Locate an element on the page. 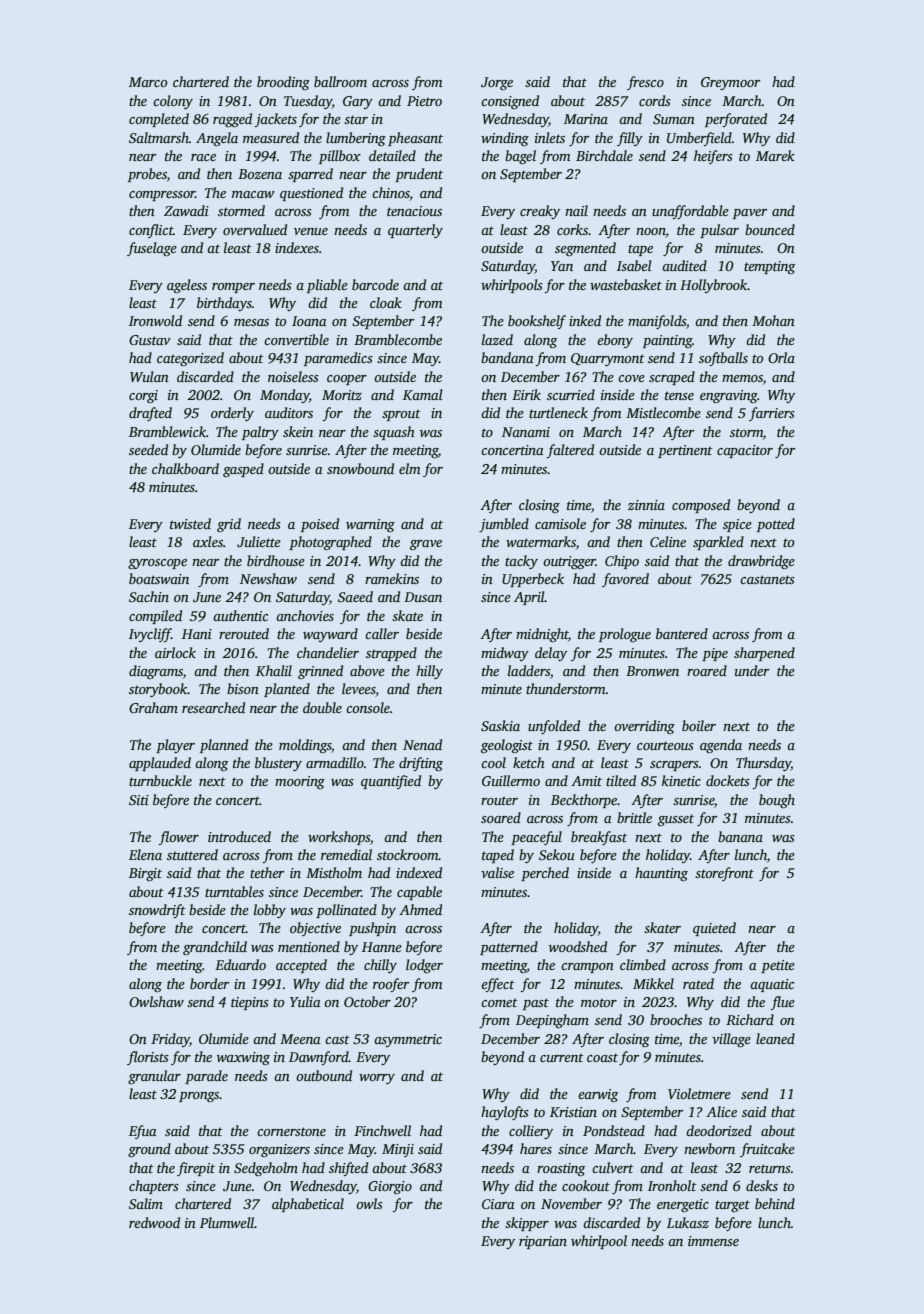 The image size is (924, 1314). sparkled is located at coordinates (718, 543).
